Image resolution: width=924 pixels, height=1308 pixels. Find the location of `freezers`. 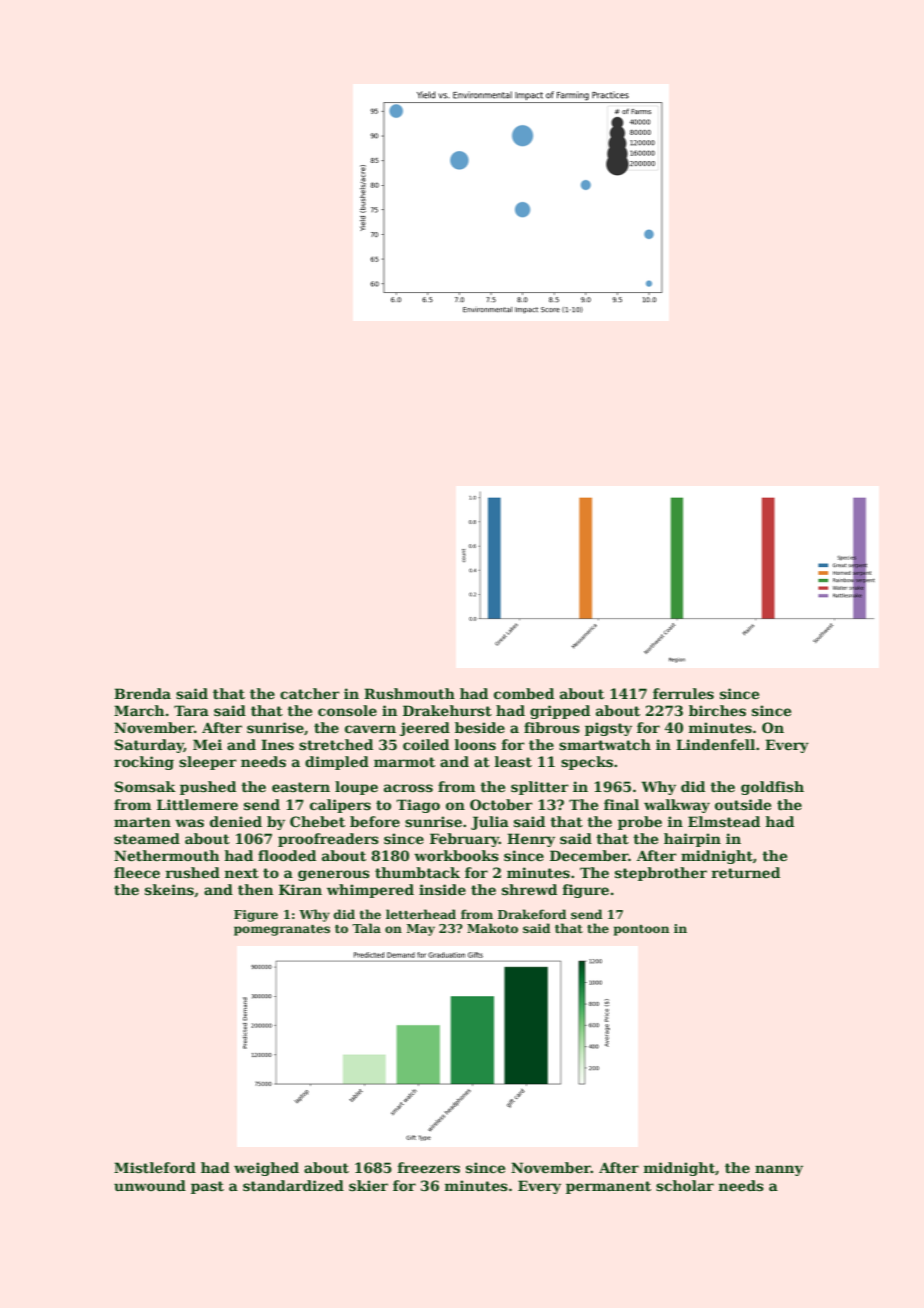

freezers is located at coordinates (429, 1167).
